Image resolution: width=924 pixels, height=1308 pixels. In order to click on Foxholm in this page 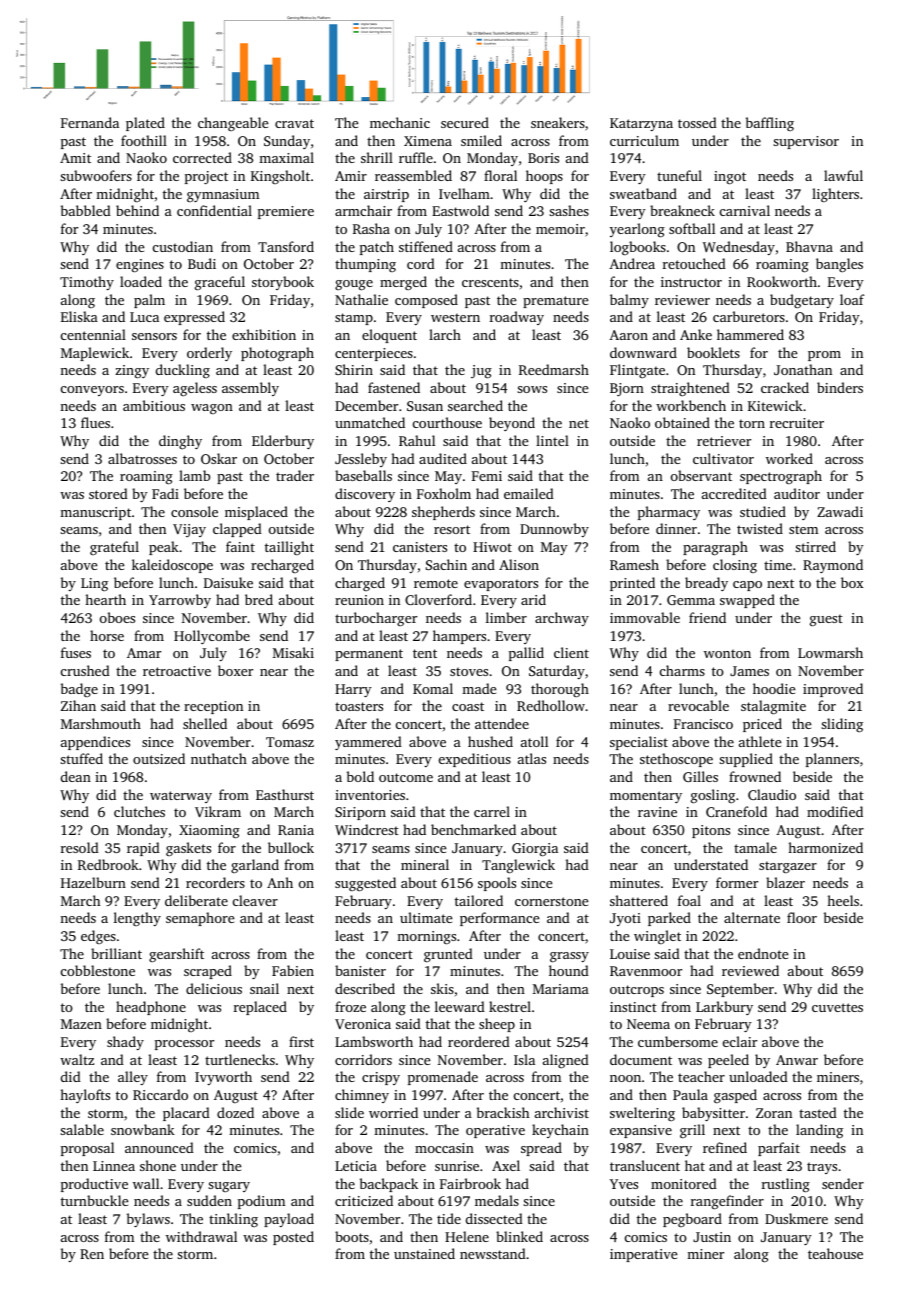, I will do `click(444, 493)`.
